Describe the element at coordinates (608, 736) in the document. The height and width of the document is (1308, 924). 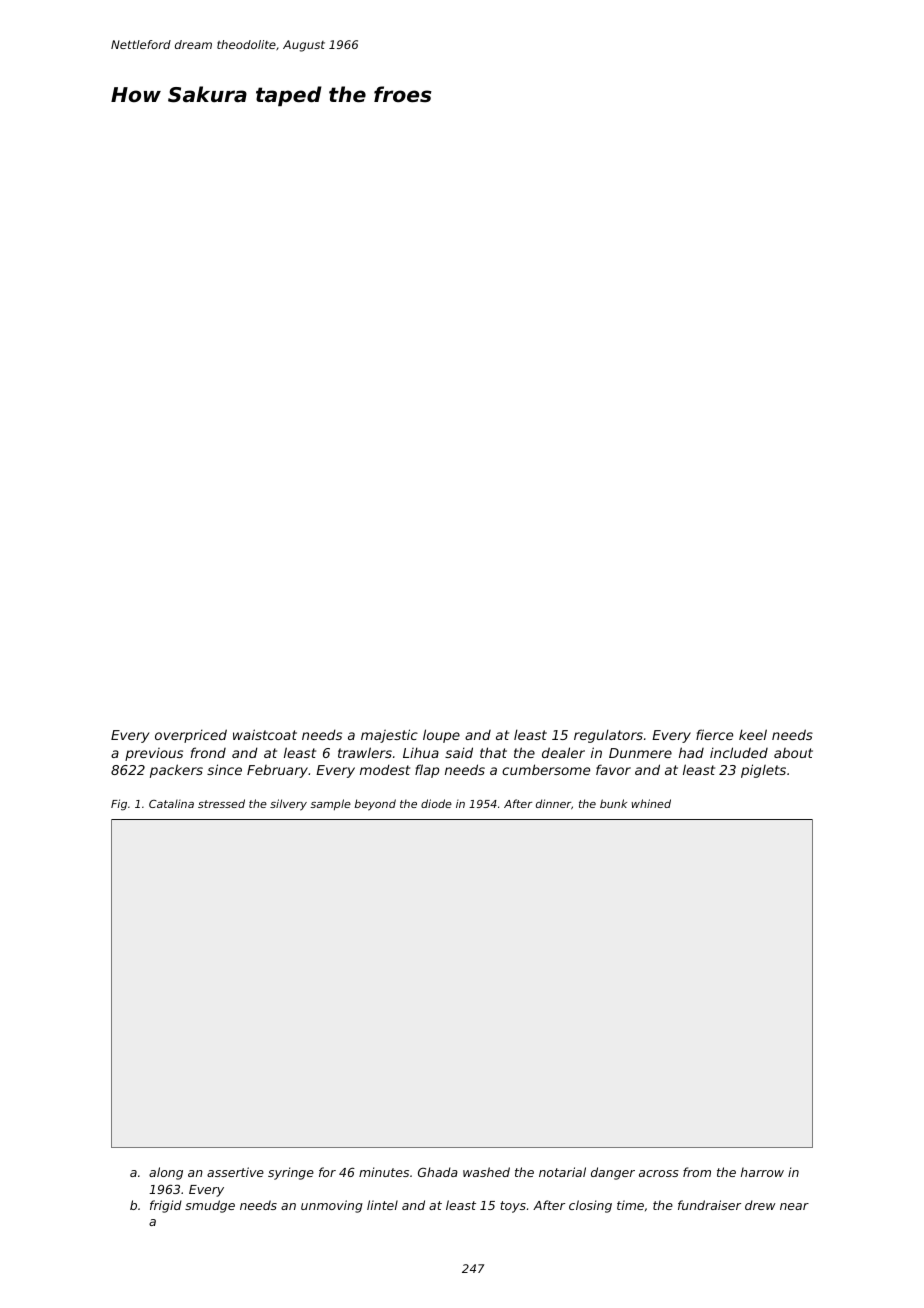
I see `regulators` at that location.
